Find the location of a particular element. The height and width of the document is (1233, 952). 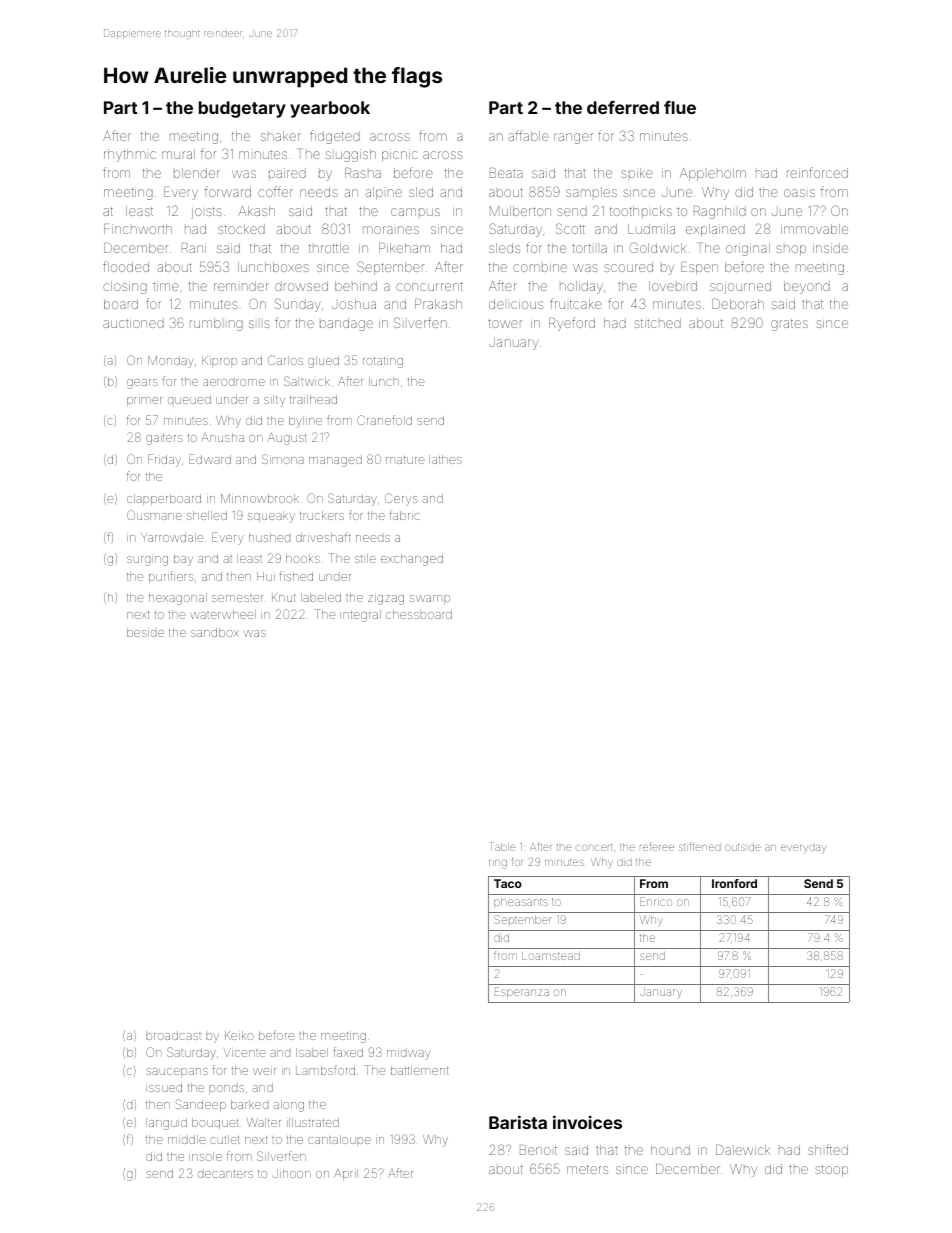

stiffened is located at coordinates (700, 846).
